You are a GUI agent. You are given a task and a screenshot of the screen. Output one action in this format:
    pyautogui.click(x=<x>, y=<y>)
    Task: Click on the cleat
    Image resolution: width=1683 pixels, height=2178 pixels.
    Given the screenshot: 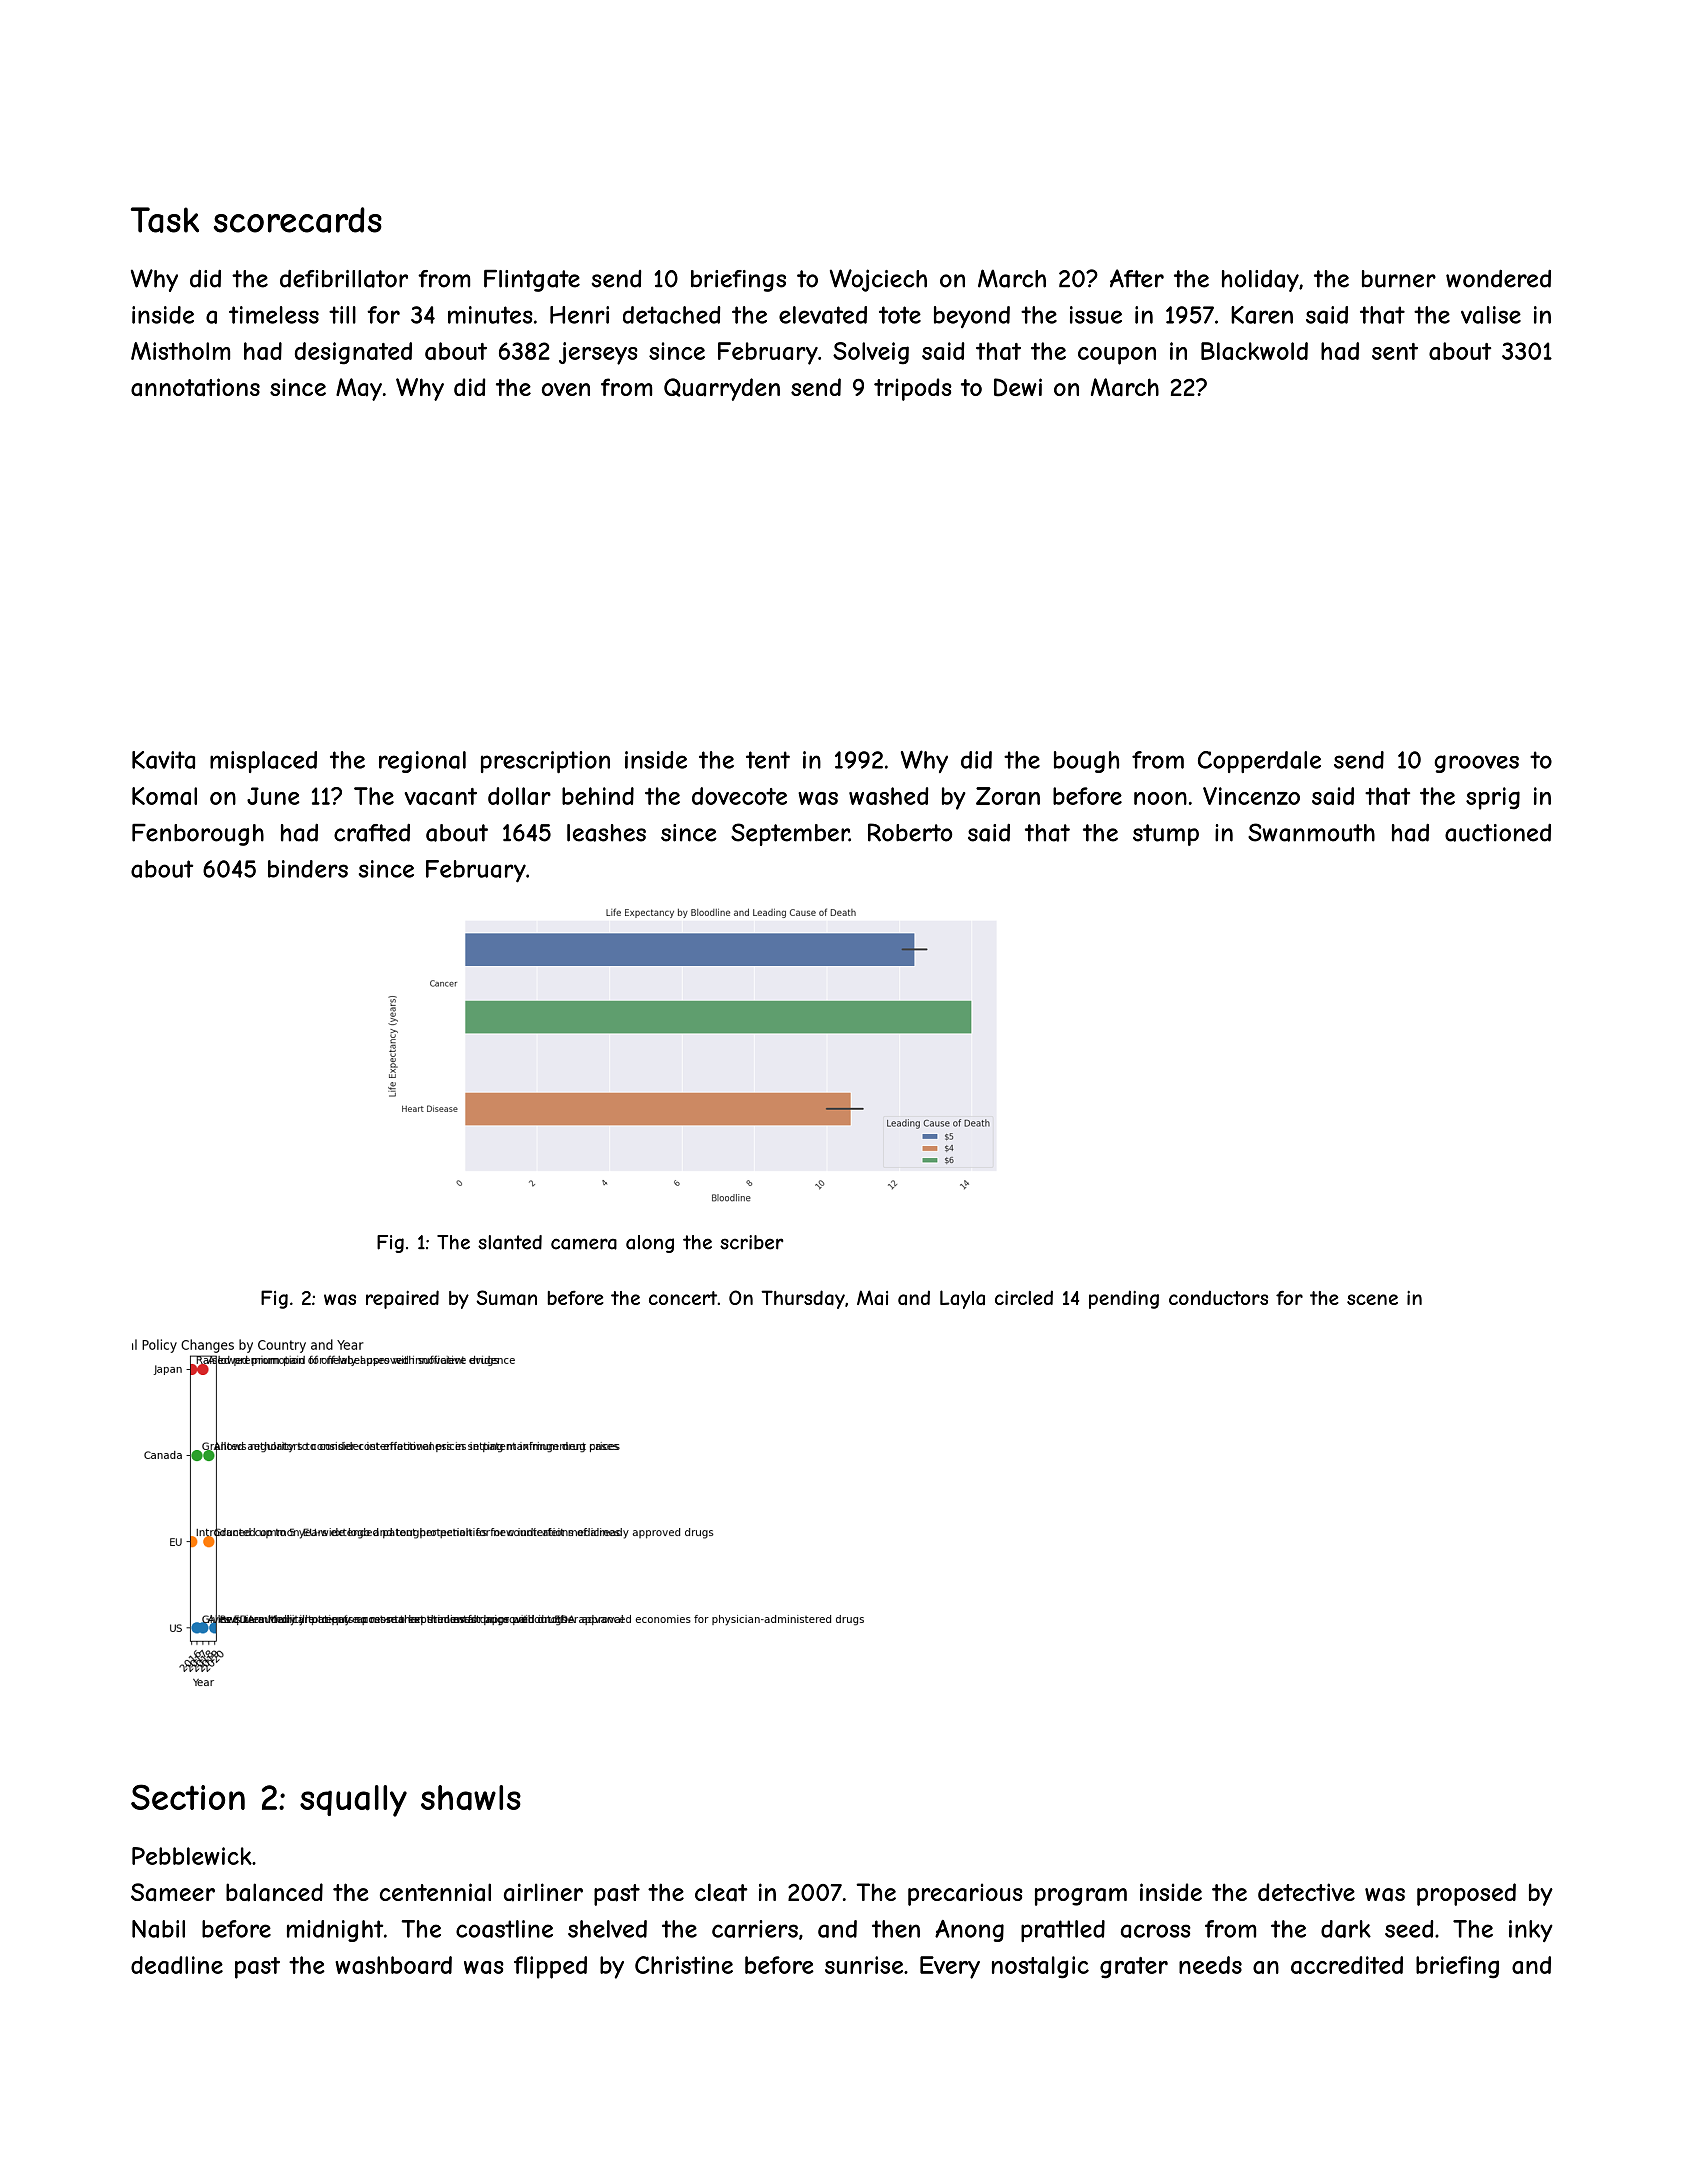 What is the action you would take?
    pyautogui.click(x=721, y=1892)
